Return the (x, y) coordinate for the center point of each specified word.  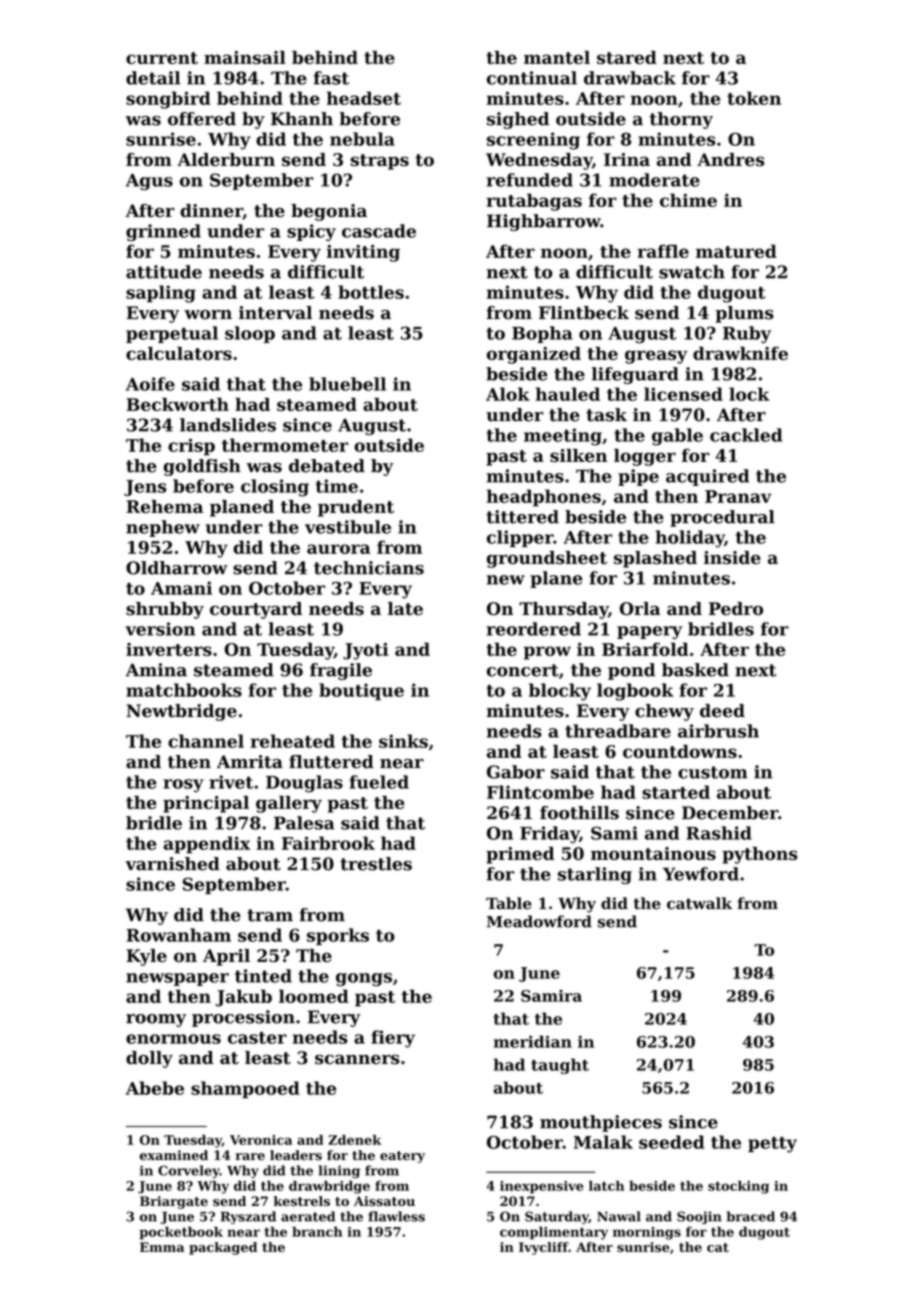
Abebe (155, 1088)
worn (208, 315)
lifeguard (635, 375)
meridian (533, 1041)
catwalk (699, 903)
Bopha (542, 334)
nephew (163, 528)
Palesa (304, 823)
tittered (522, 517)
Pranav (738, 496)
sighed (518, 120)
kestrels (302, 1201)
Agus (149, 182)
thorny (681, 120)
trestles (376, 864)
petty (772, 1145)
